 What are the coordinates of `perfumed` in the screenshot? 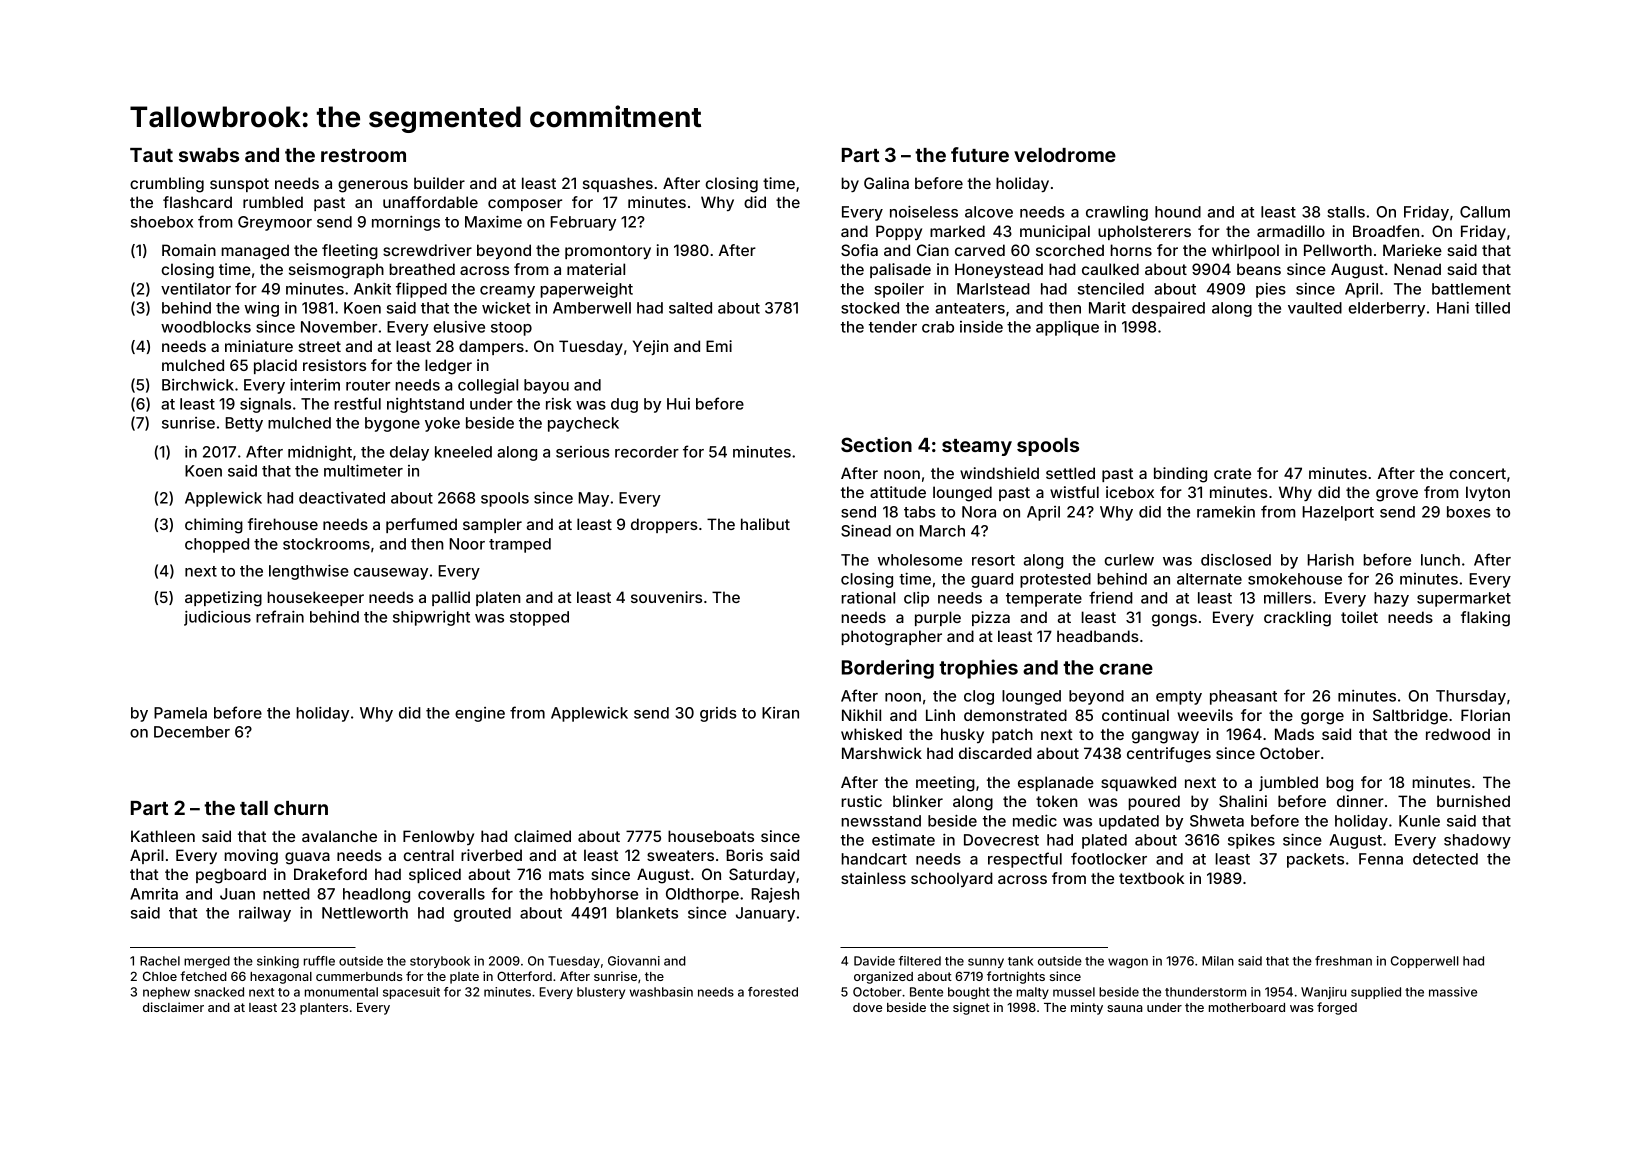 It's located at (421, 525).
